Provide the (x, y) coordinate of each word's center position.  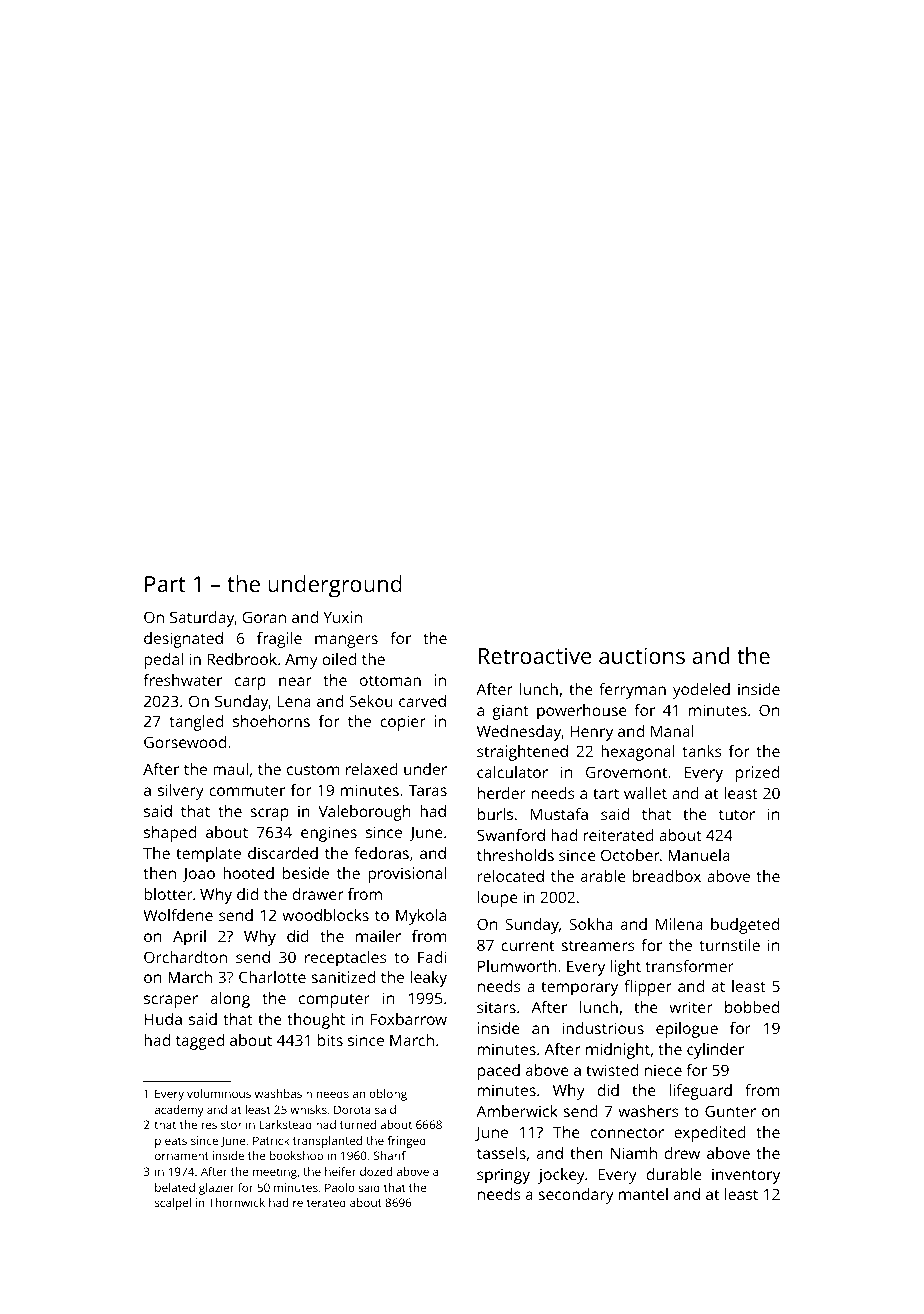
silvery (181, 792)
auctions (642, 655)
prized (757, 774)
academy (179, 1111)
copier (402, 723)
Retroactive (535, 656)
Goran (264, 617)
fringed (407, 1142)
